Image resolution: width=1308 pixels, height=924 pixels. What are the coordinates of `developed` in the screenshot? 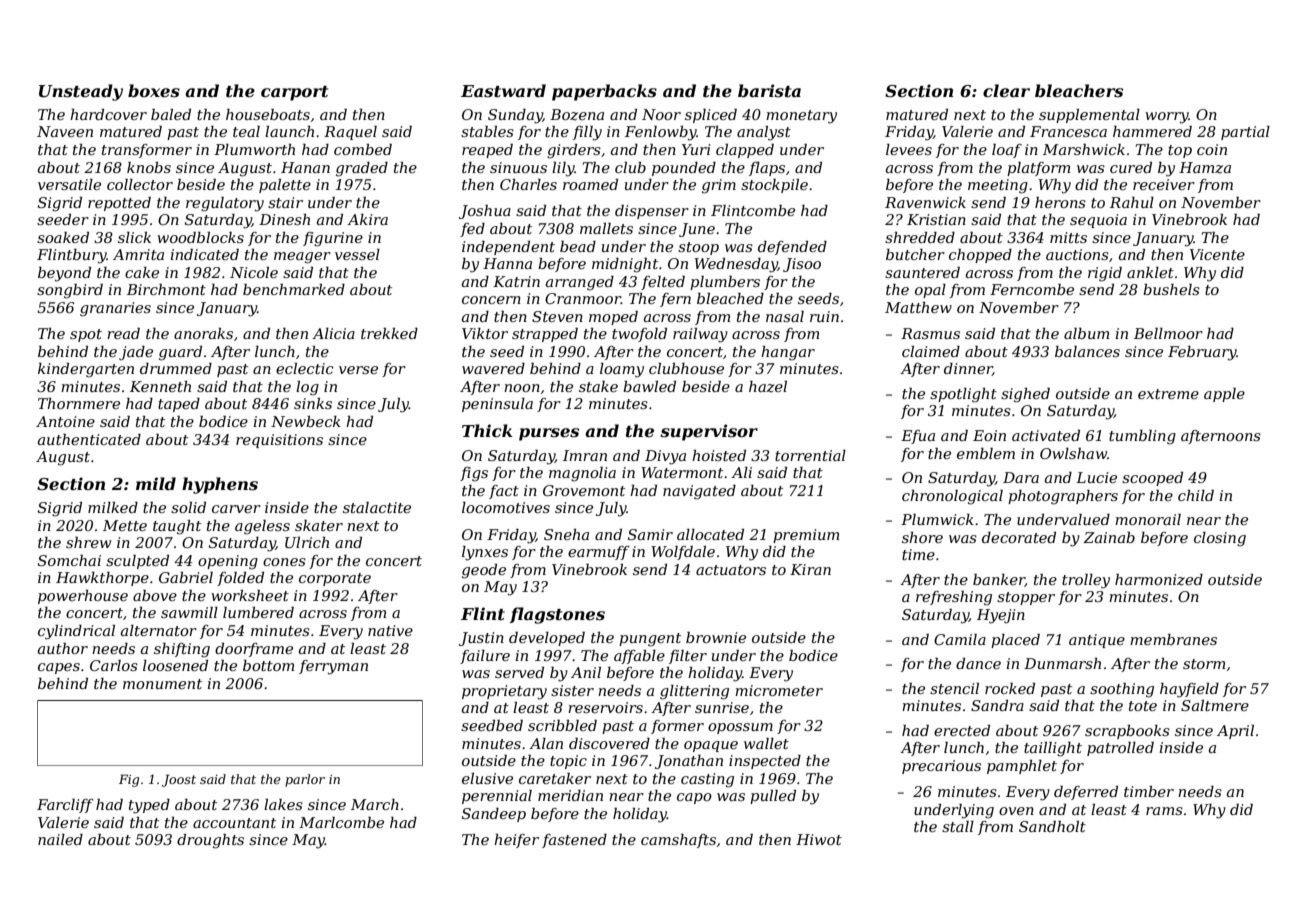 It's located at (547, 639).
